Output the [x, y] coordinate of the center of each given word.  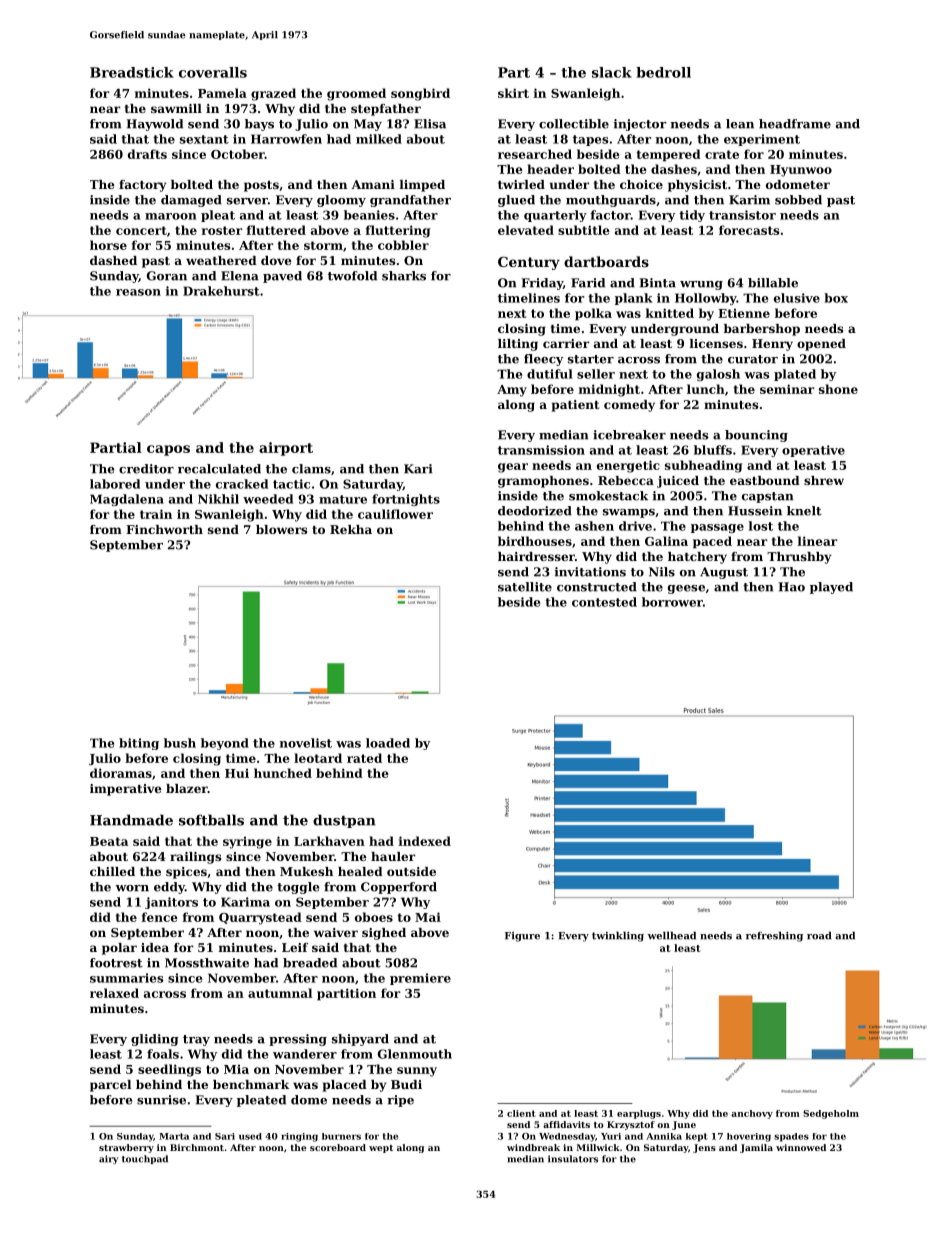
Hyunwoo [801, 171]
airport [286, 449]
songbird [420, 94]
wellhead [672, 935]
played [831, 588]
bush [180, 743]
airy [108, 1159]
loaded [388, 743]
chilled [112, 871]
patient [575, 406]
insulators [573, 1159]
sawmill [176, 108]
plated [795, 375]
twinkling [618, 936]
